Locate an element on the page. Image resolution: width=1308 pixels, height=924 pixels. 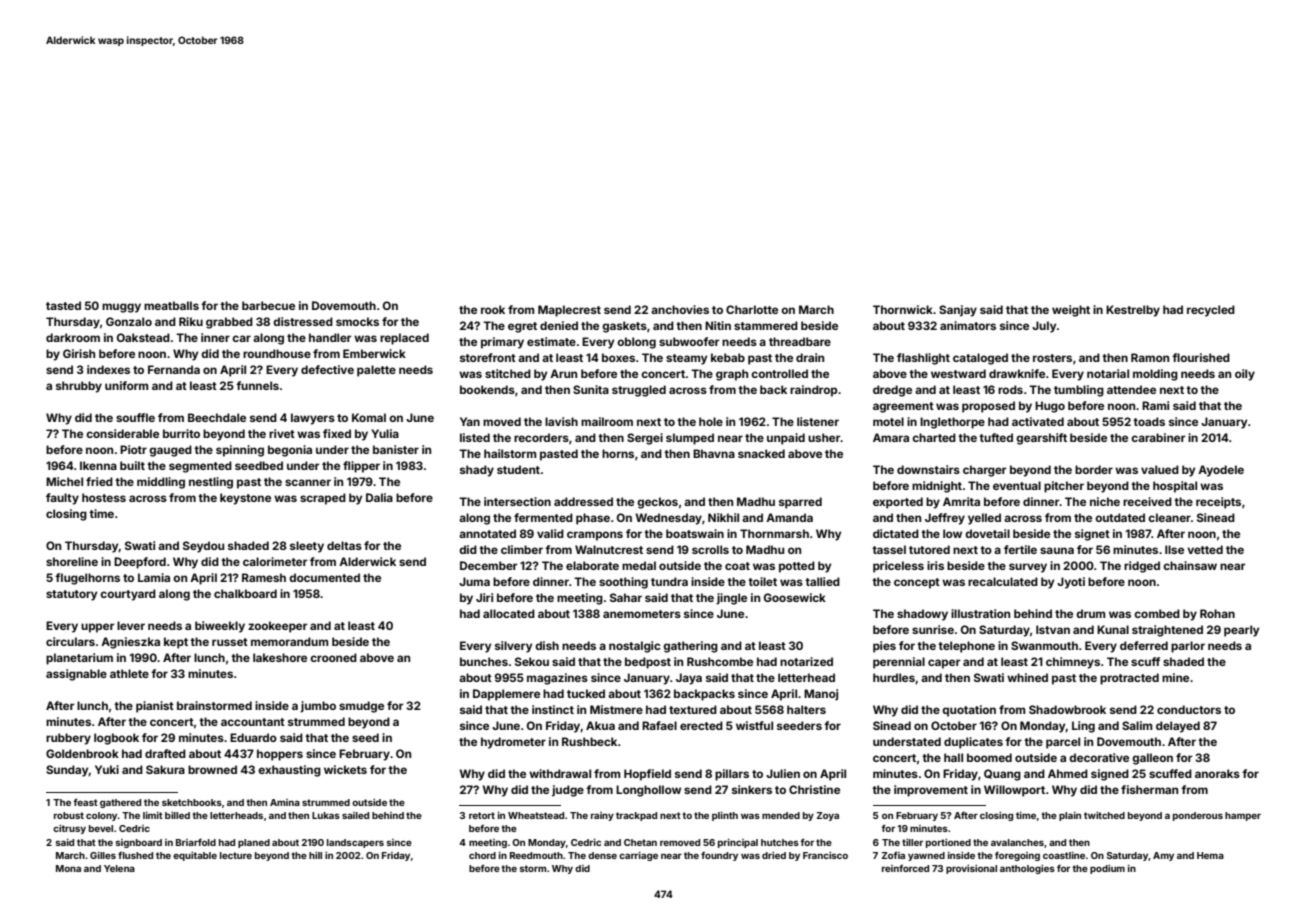
oily is located at coordinates (1245, 375).
